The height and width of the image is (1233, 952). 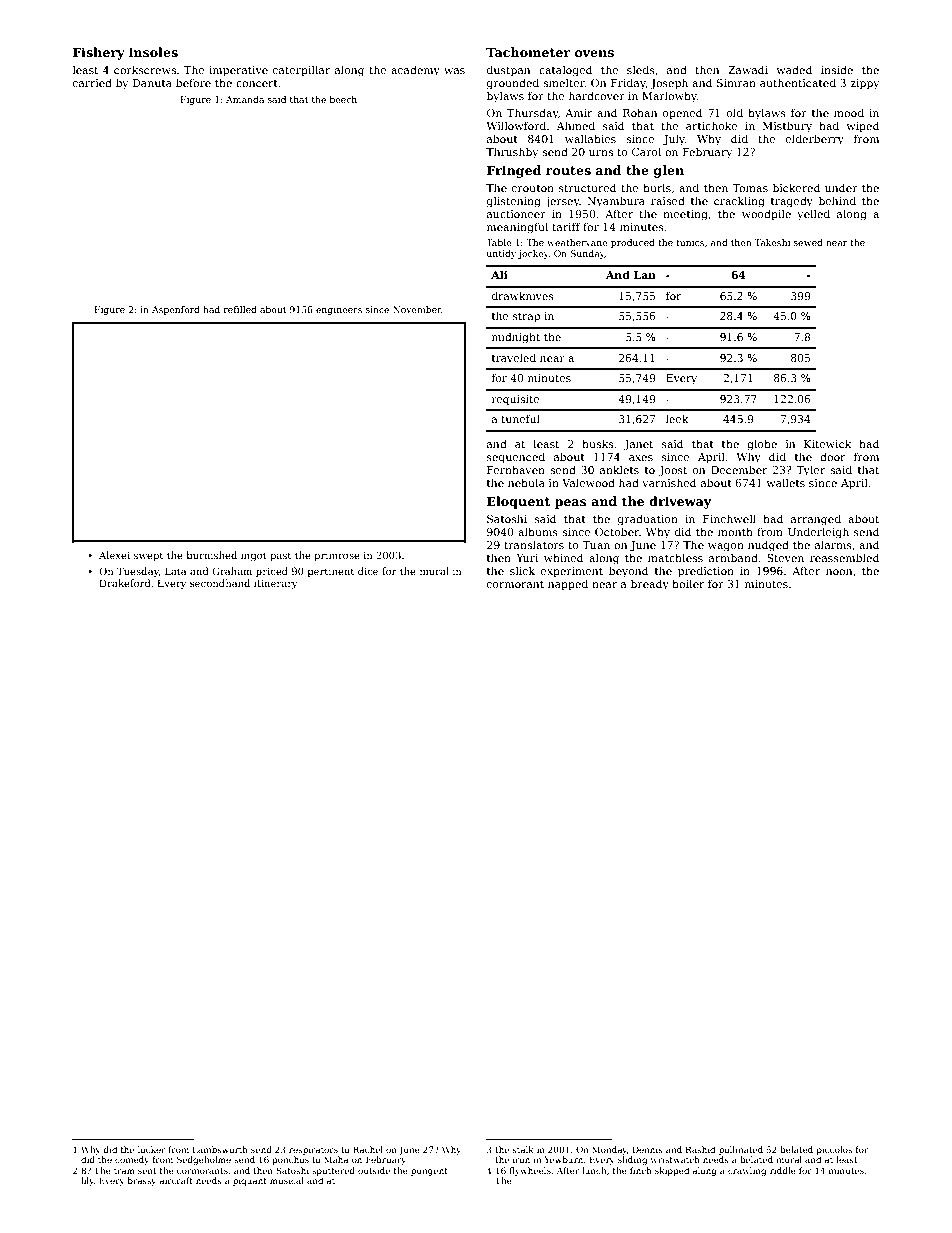 What do you see at coordinates (568, 170) in the image?
I see `routes` at bounding box center [568, 170].
